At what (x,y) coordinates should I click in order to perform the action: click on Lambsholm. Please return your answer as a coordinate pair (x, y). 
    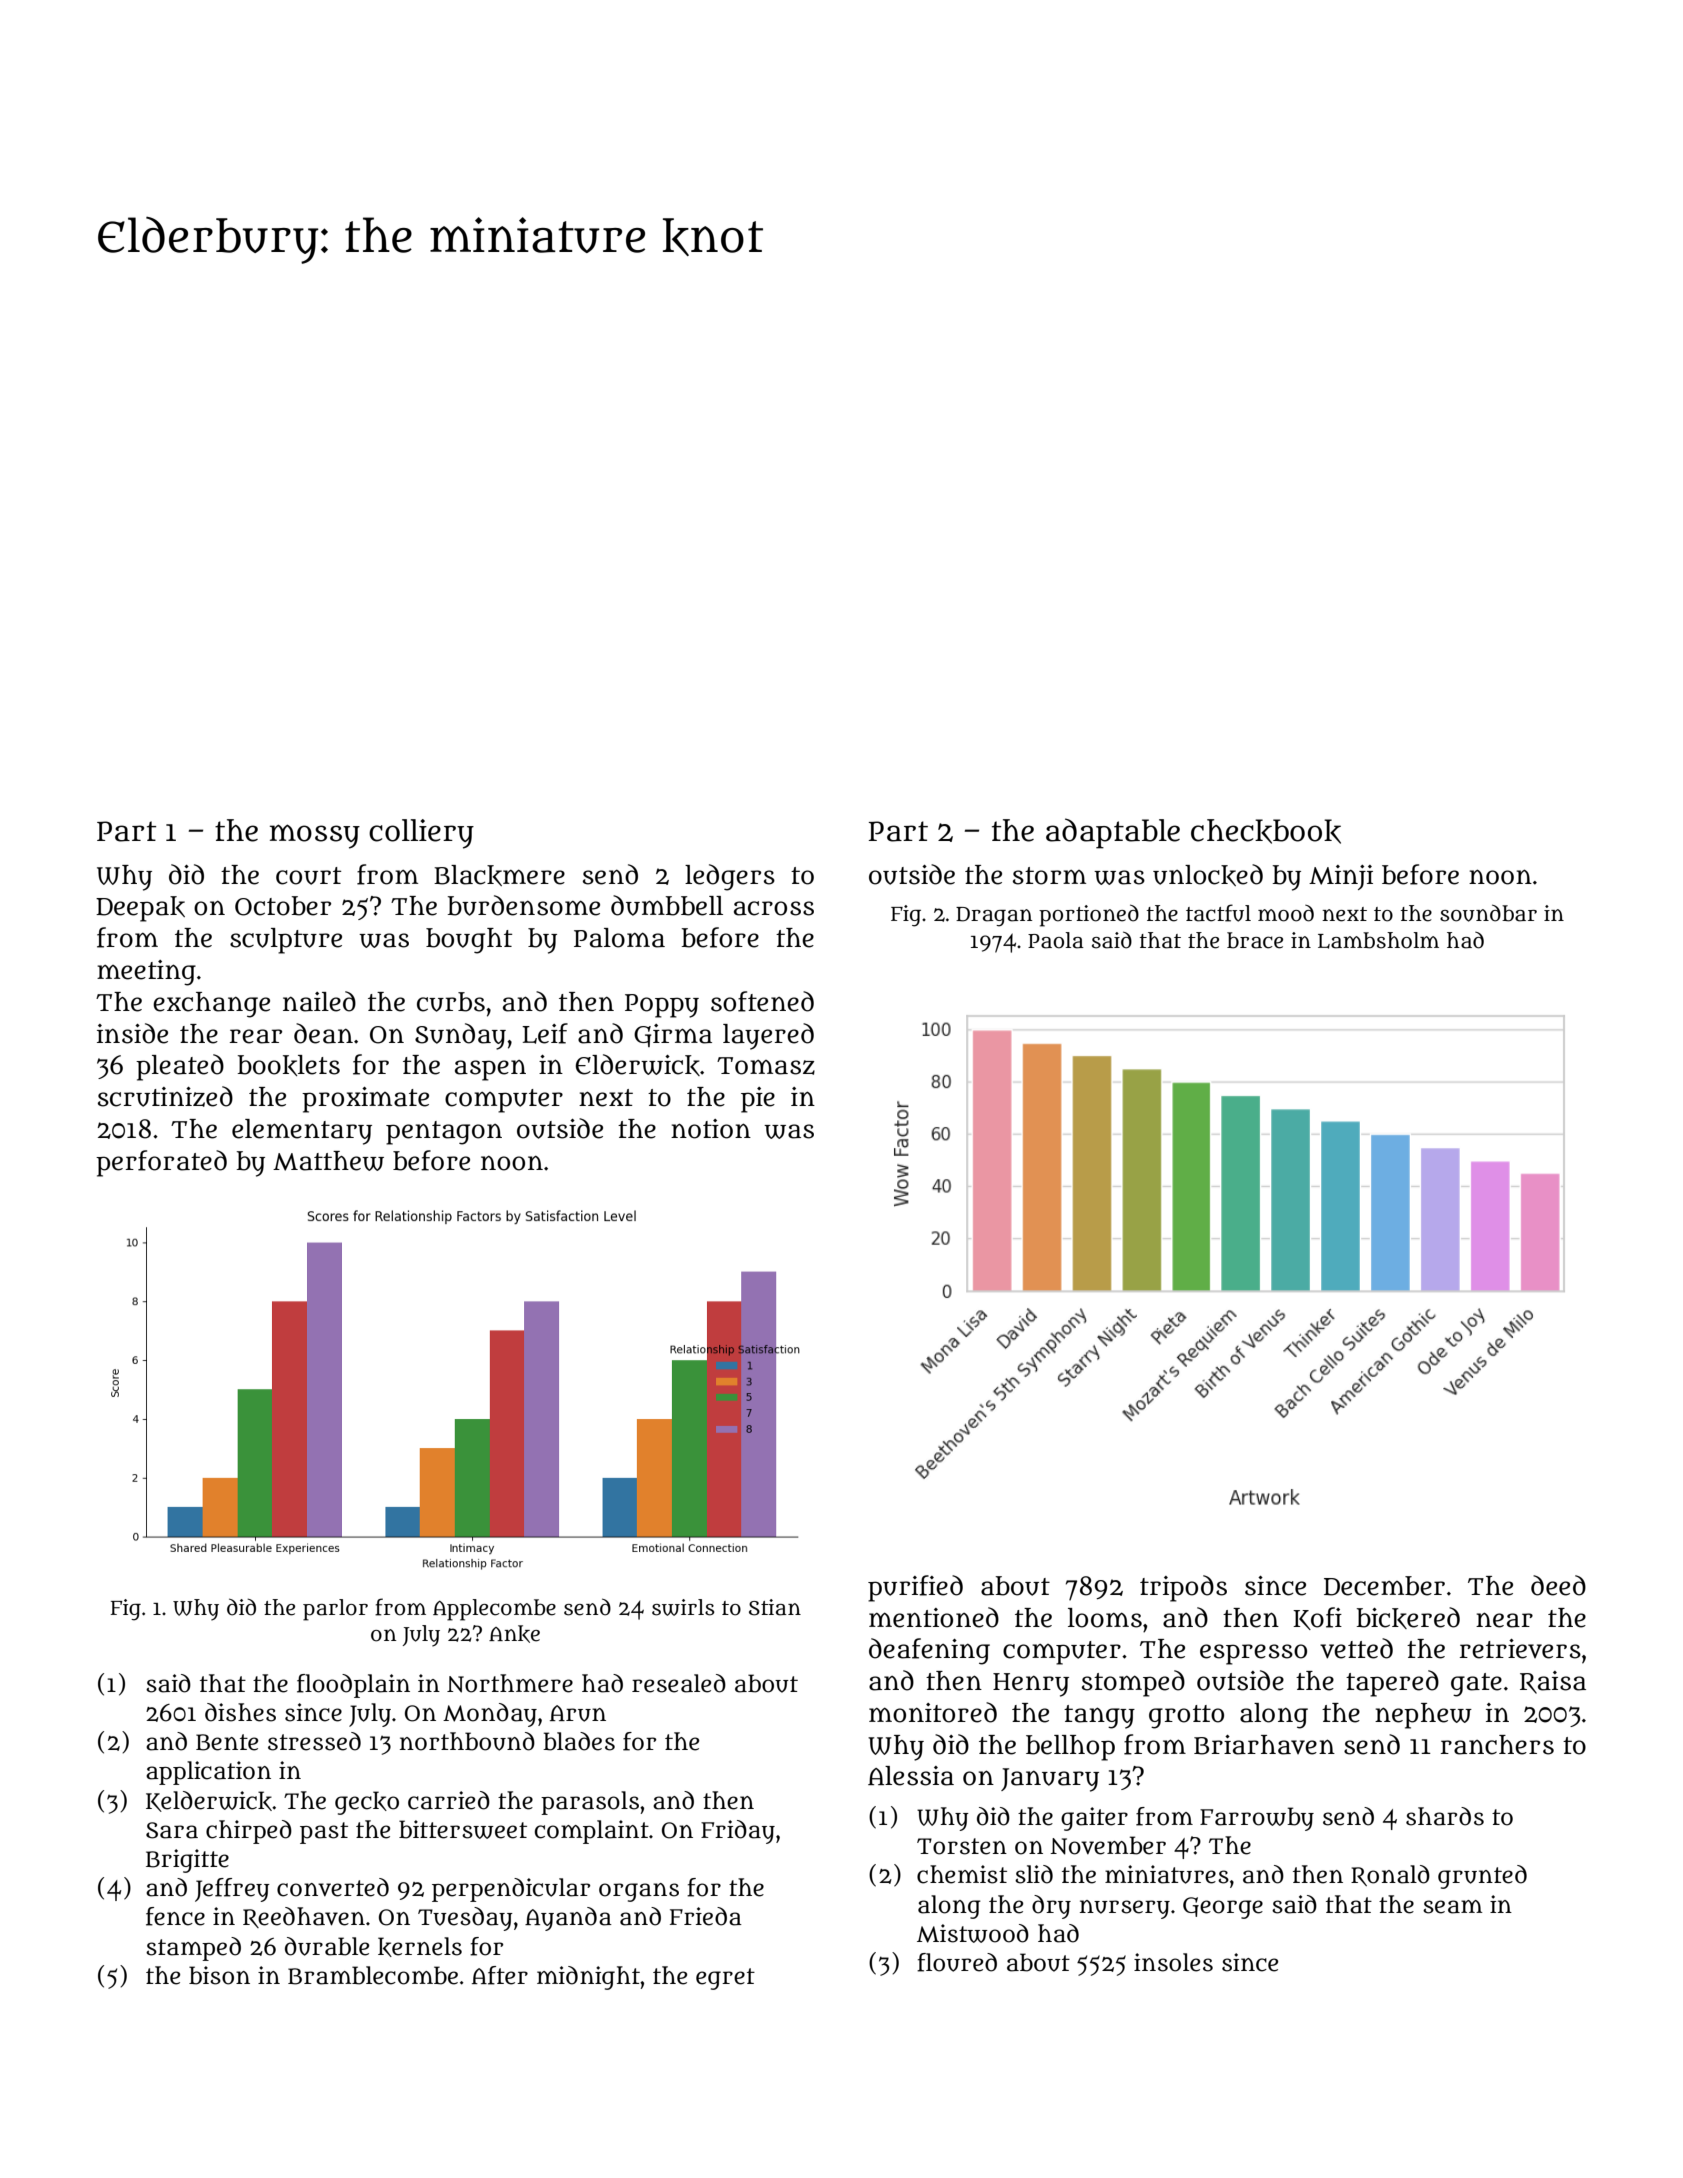
    Looking at the image, I should click on (1378, 940).
